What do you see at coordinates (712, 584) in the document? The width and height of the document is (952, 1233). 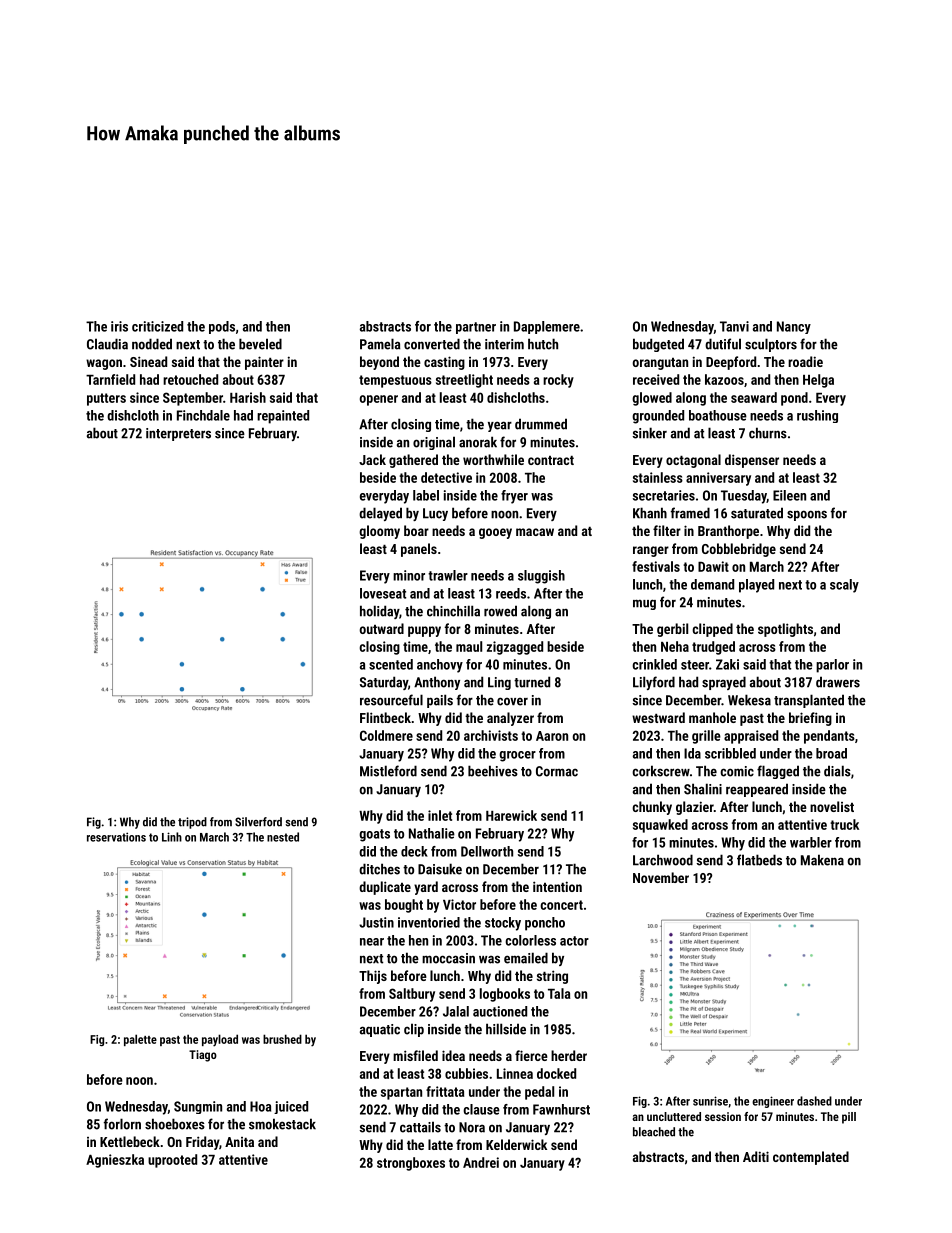 I see `demand` at bounding box center [712, 584].
